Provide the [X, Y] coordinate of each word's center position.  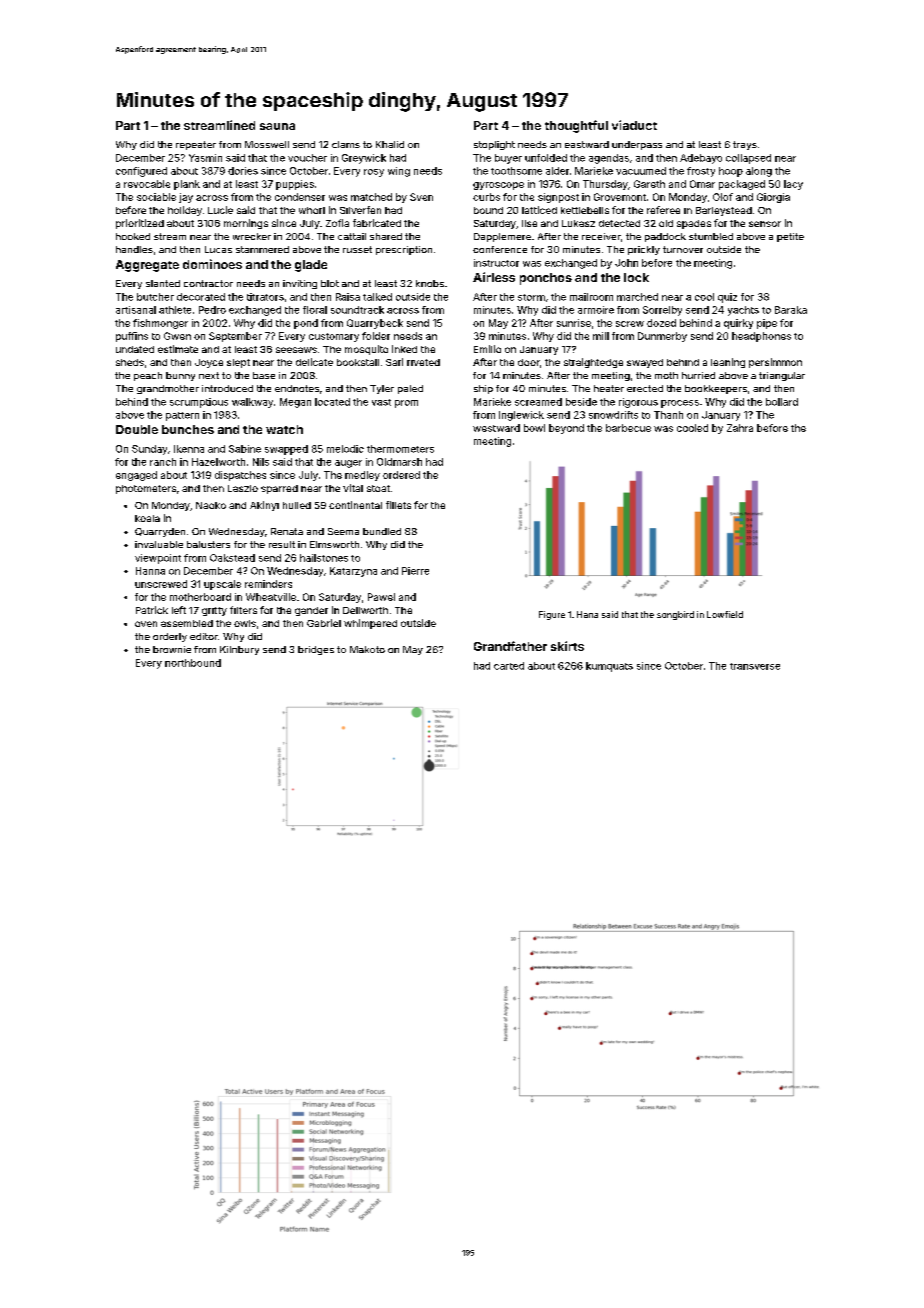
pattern [182, 416]
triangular [782, 376]
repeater [196, 145]
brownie [172, 649]
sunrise [574, 323]
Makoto [367, 649]
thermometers [400, 449]
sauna [277, 126]
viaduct [634, 125]
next [209, 375]
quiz [727, 298]
